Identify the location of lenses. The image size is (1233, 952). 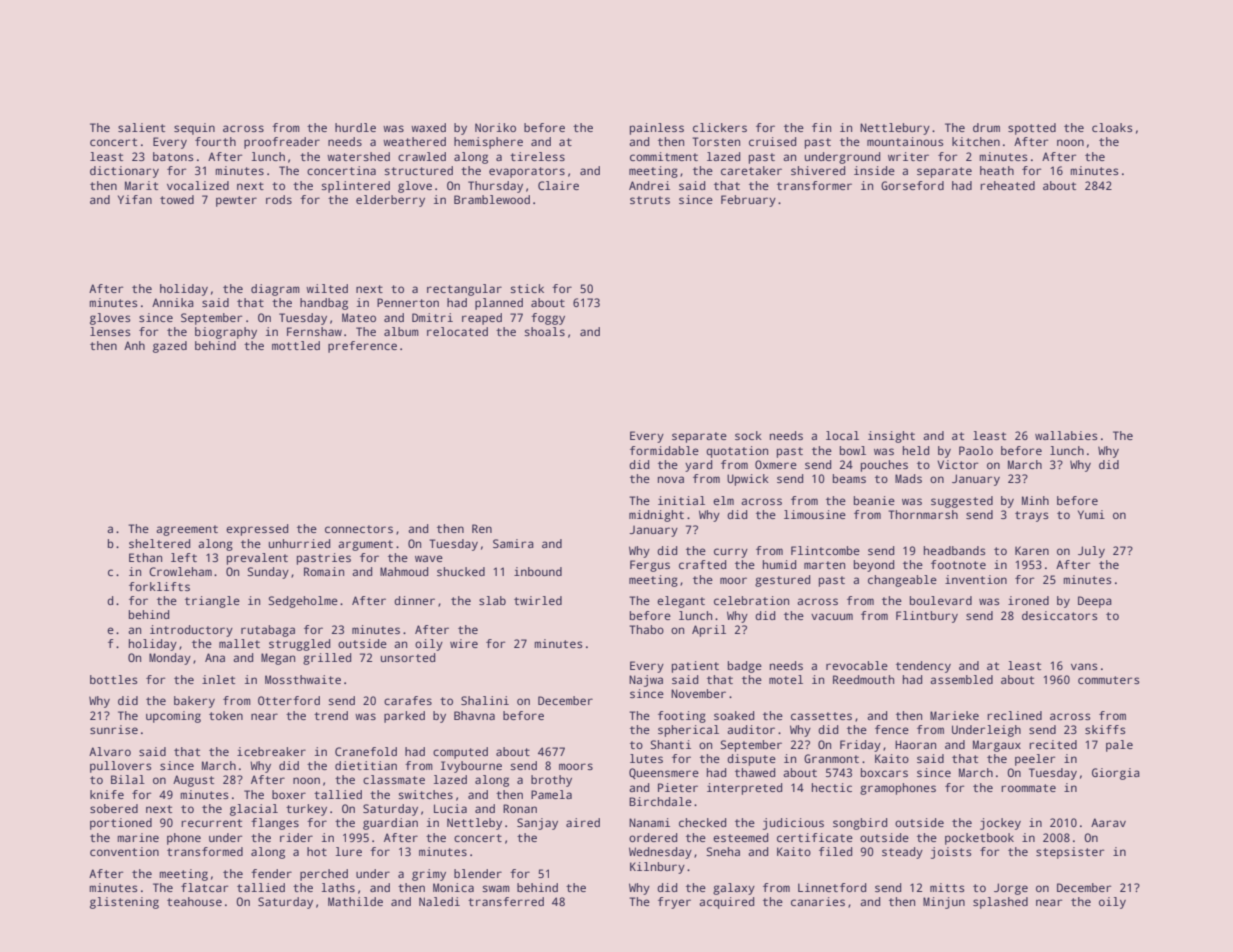
(110, 331).
